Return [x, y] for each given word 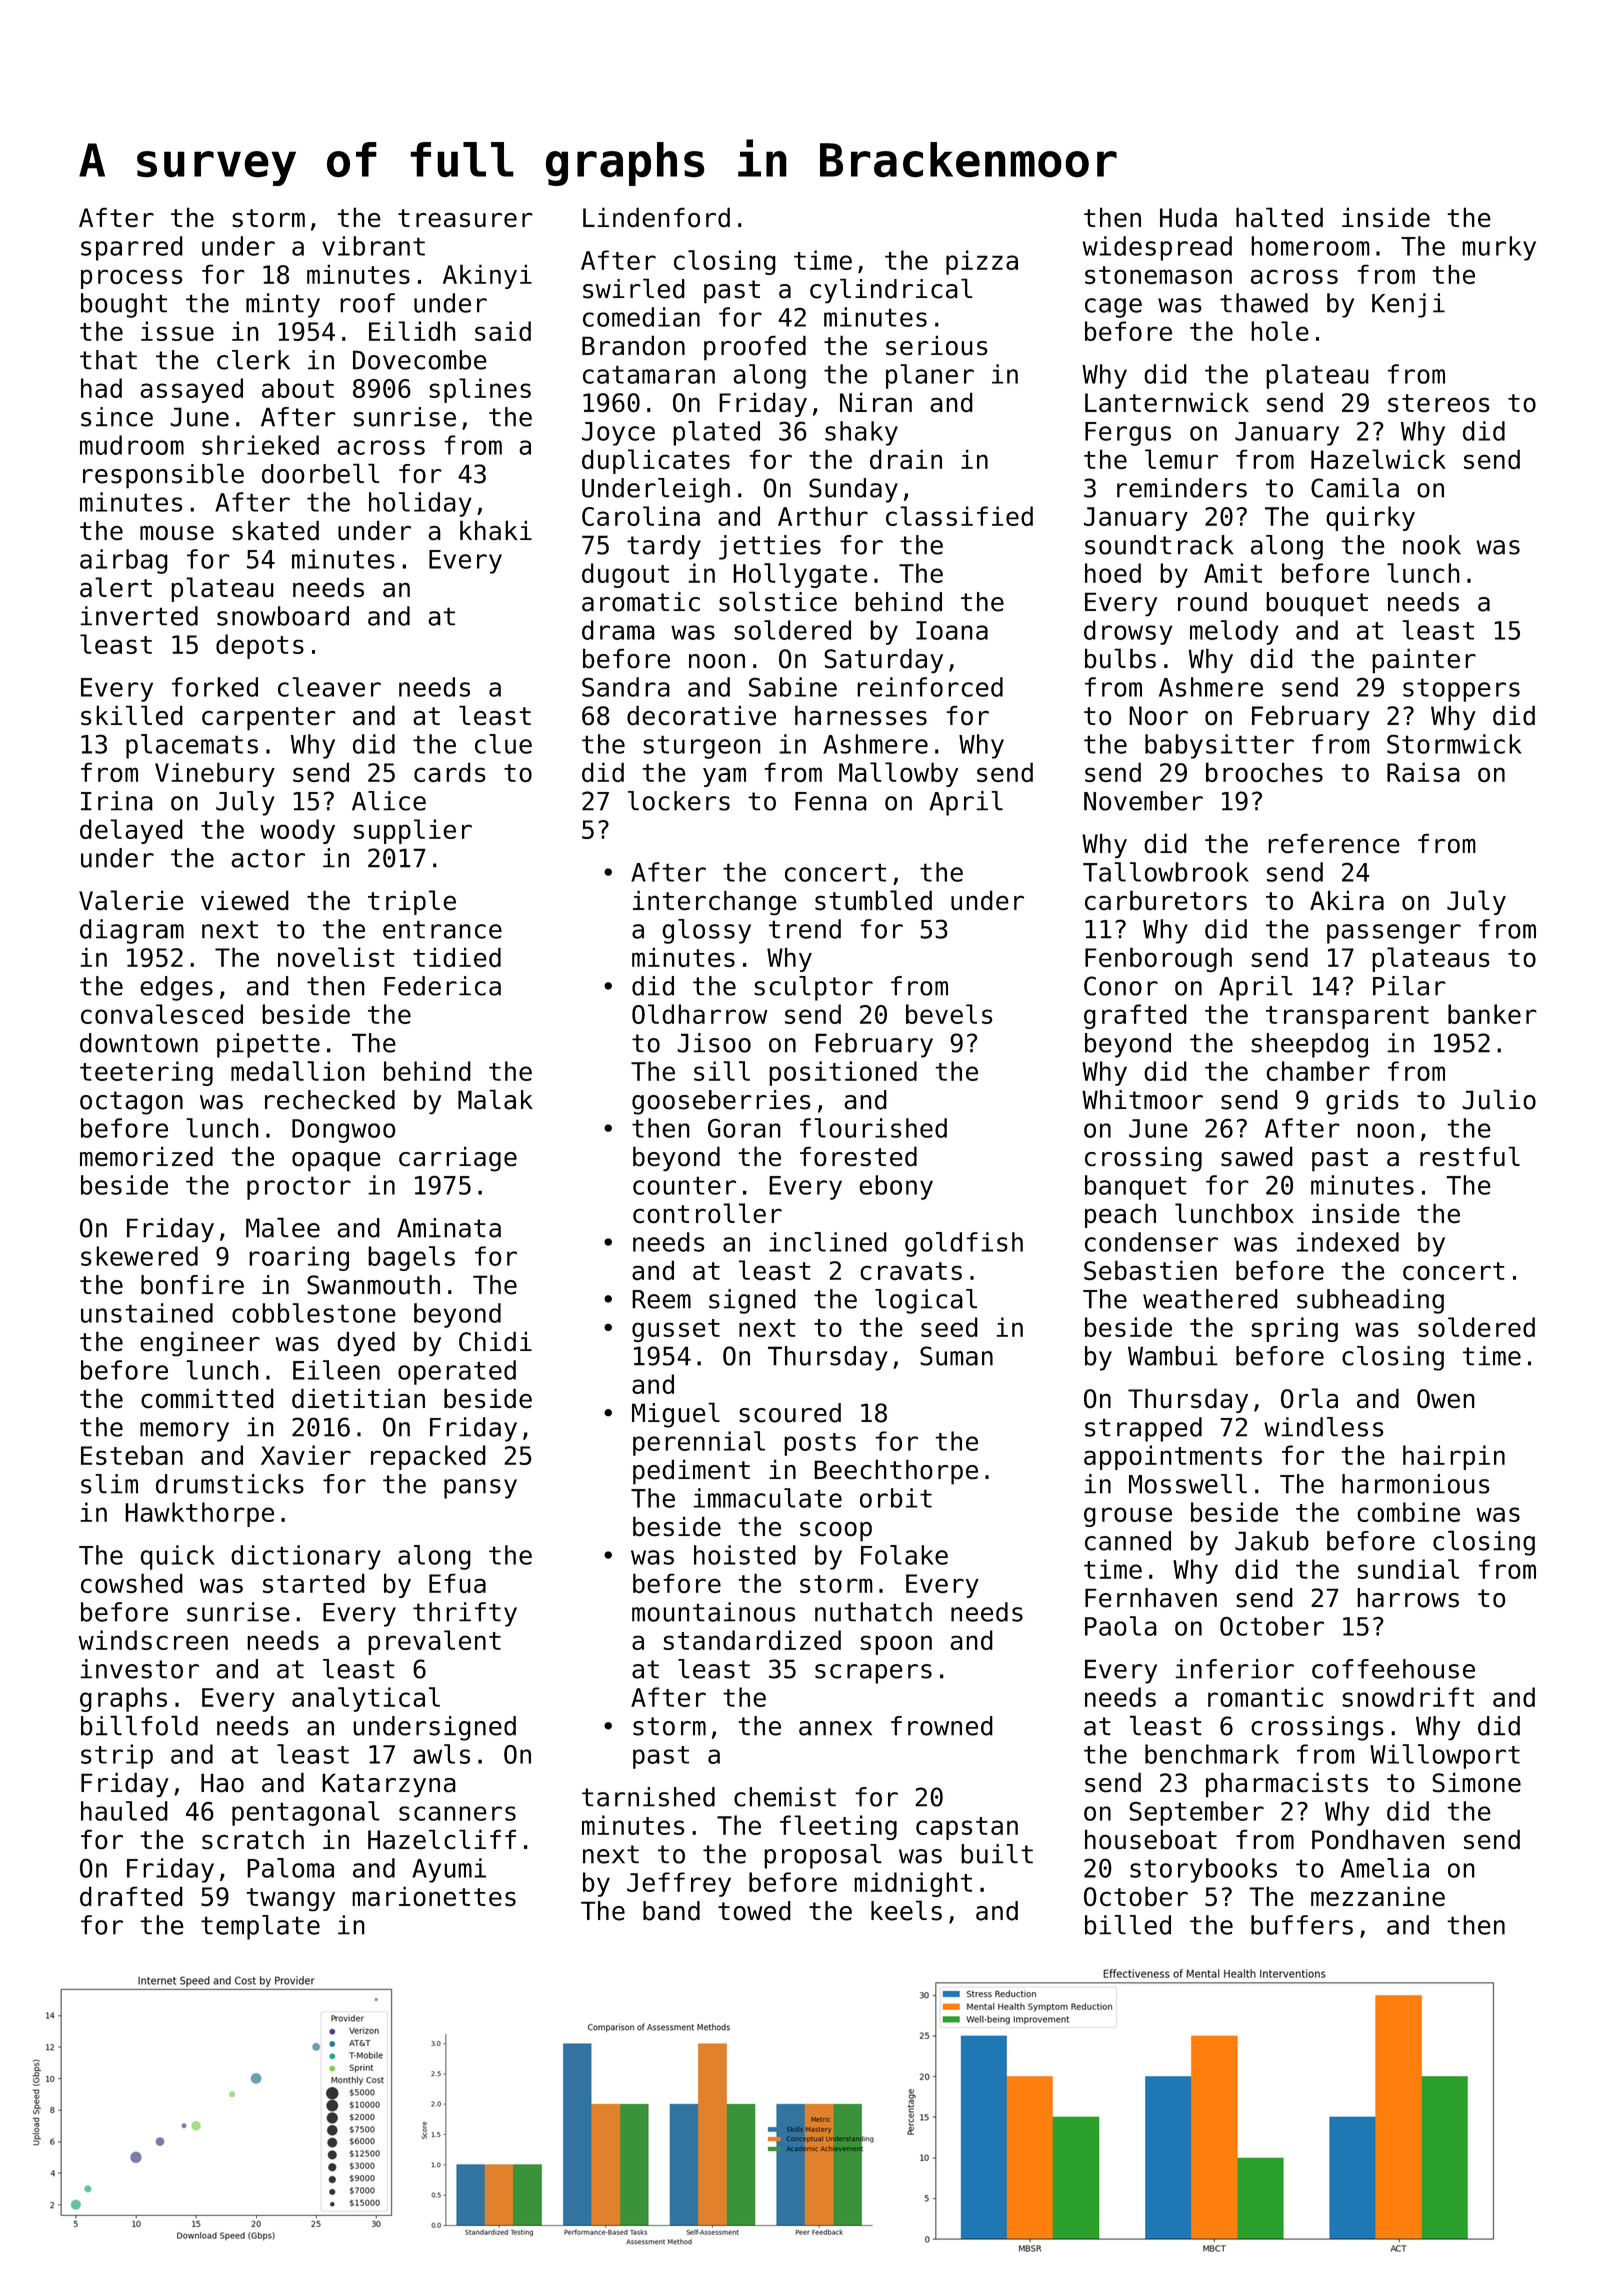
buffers [1302, 1925]
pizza [982, 262]
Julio [1499, 1099]
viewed [245, 900]
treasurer [465, 218]
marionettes [434, 1896]
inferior [1234, 1669]
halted [1279, 217]
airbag [124, 561]
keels [906, 1910]
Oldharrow [699, 1014]
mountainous [714, 1612]
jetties [770, 547]
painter [1424, 661]
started [314, 1583]
